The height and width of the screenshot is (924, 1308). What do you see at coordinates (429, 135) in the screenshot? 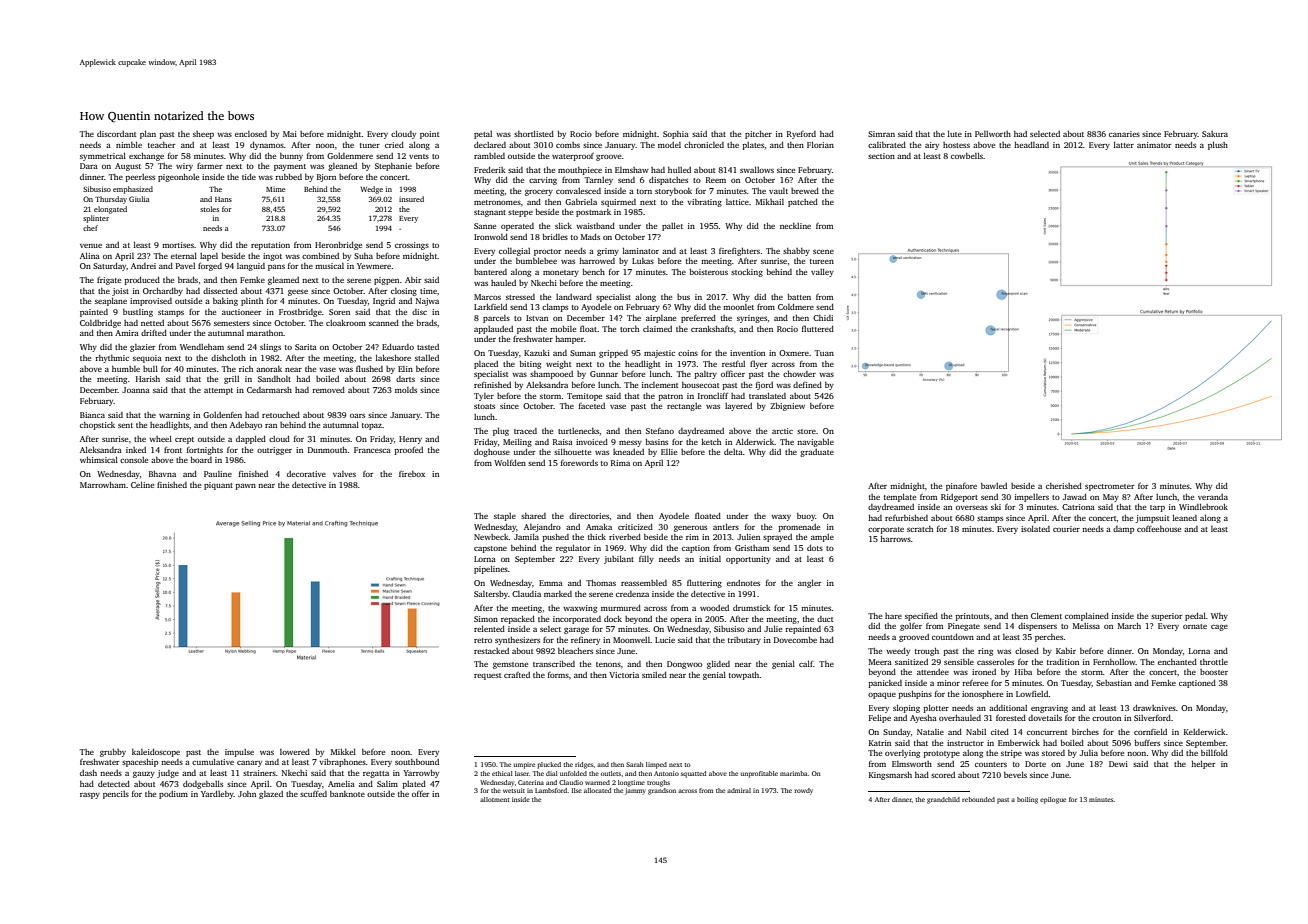
I see `point` at bounding box center [429, 135].
